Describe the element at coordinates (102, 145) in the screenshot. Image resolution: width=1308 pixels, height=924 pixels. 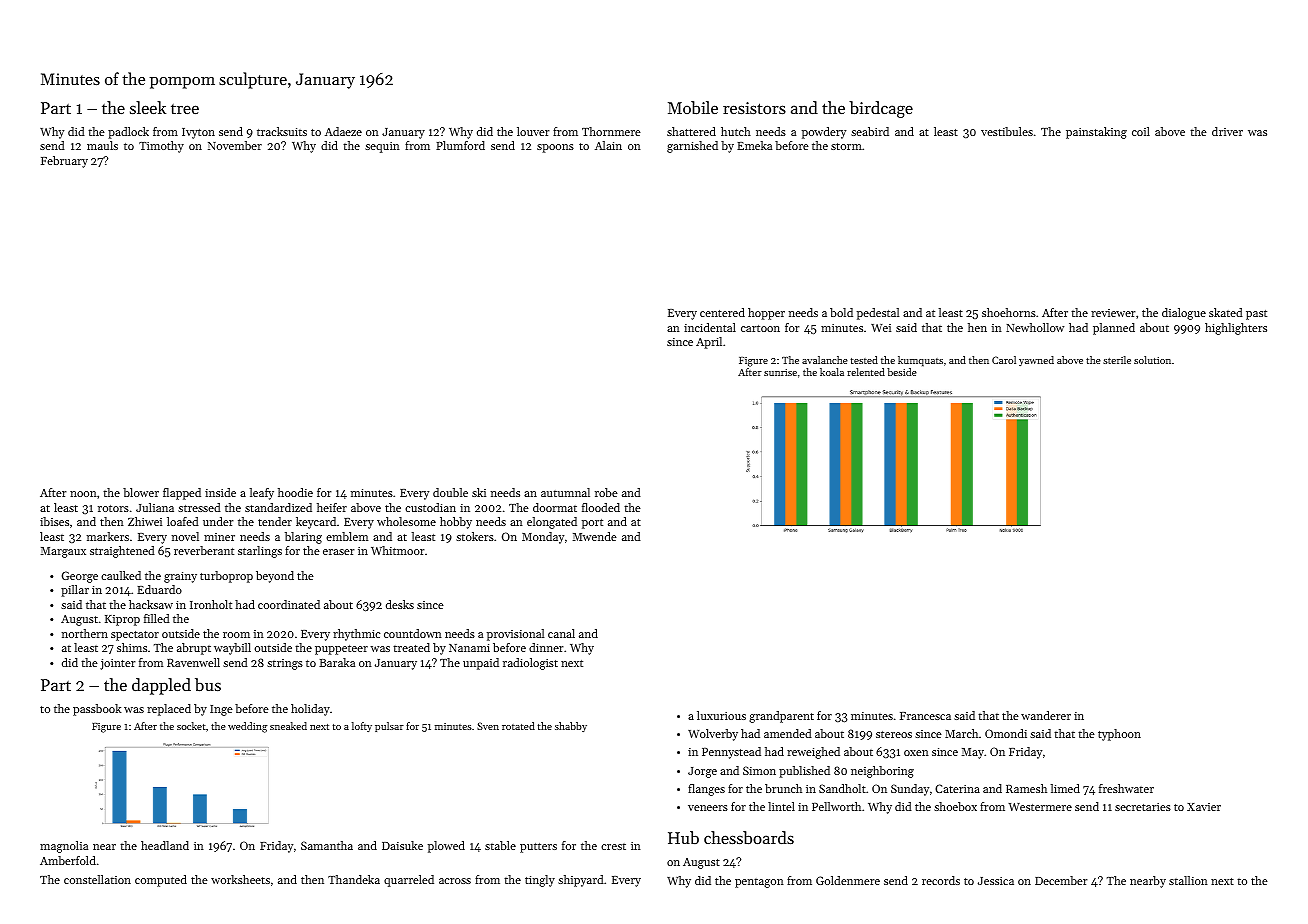
I see `mauls` at that location.
